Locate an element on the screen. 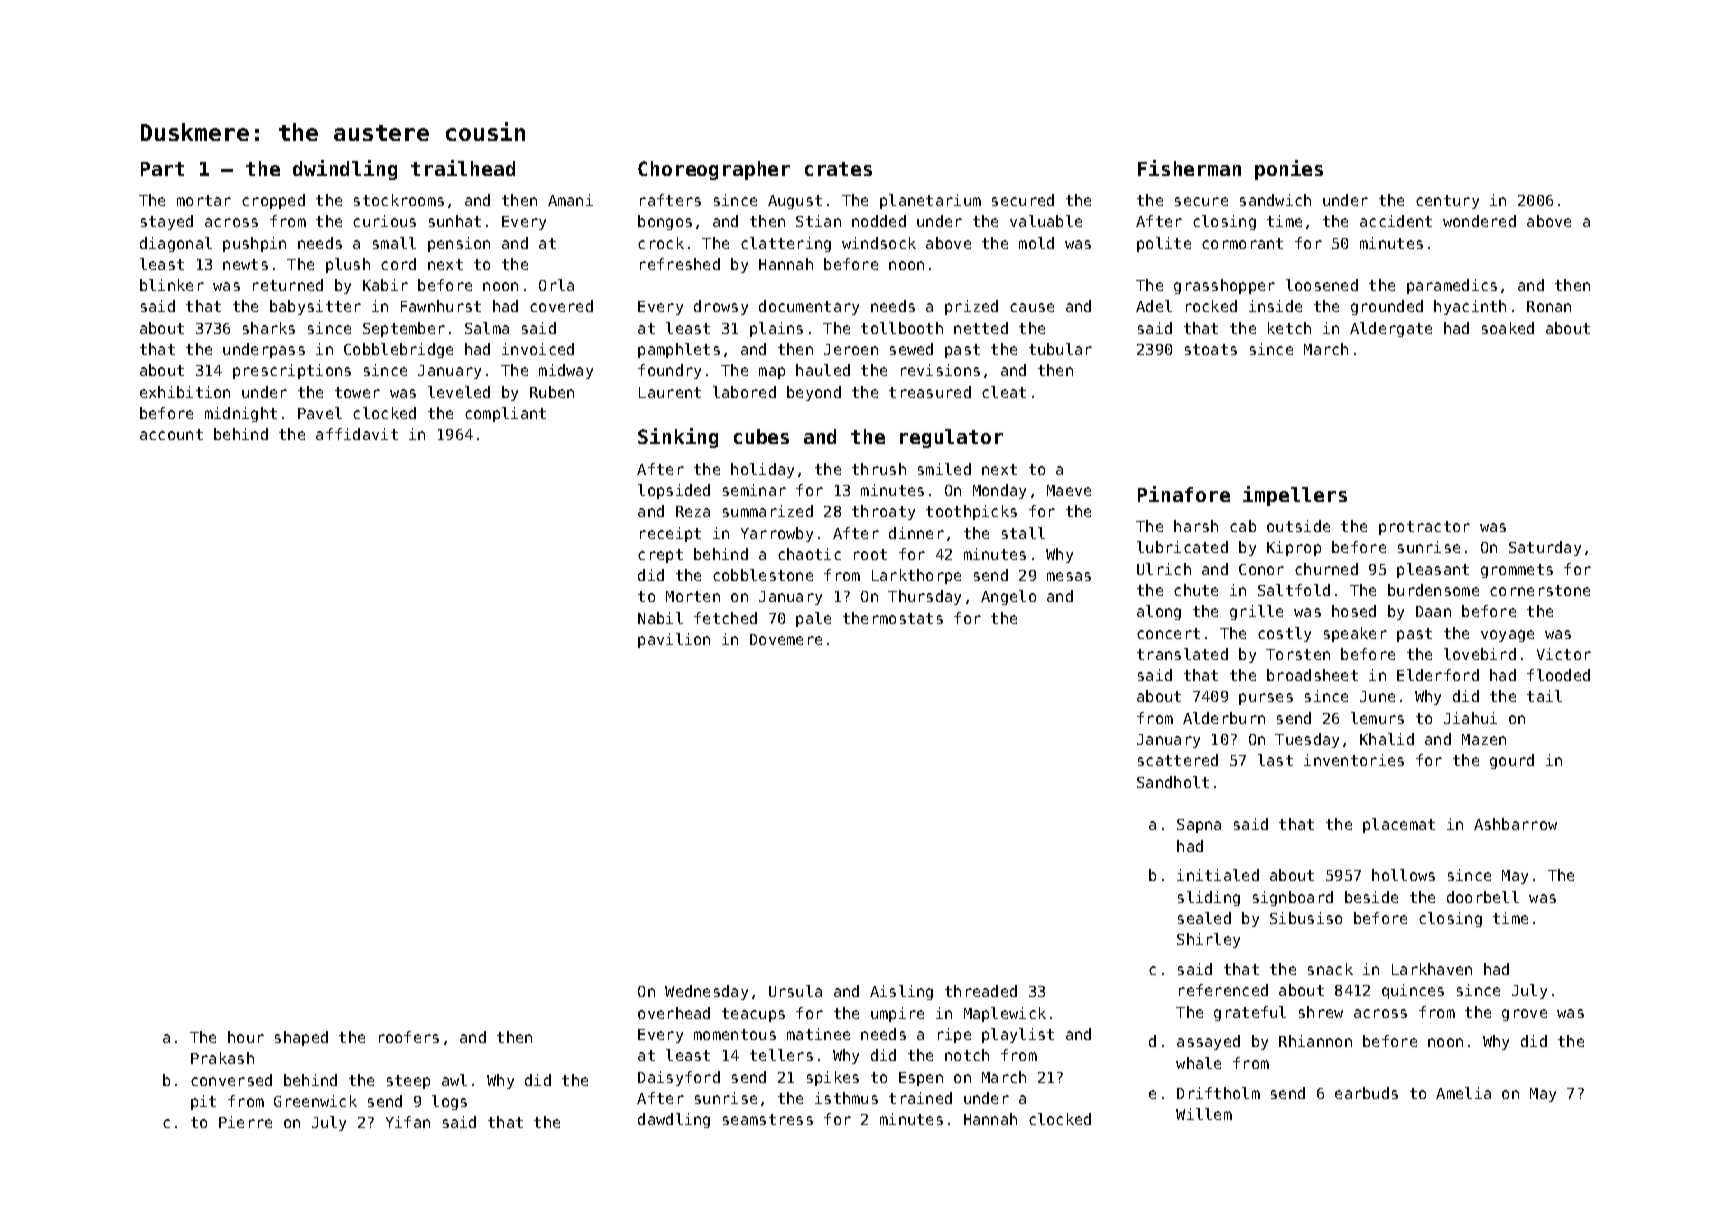  impellers is located at coordinates (1295, 496).
